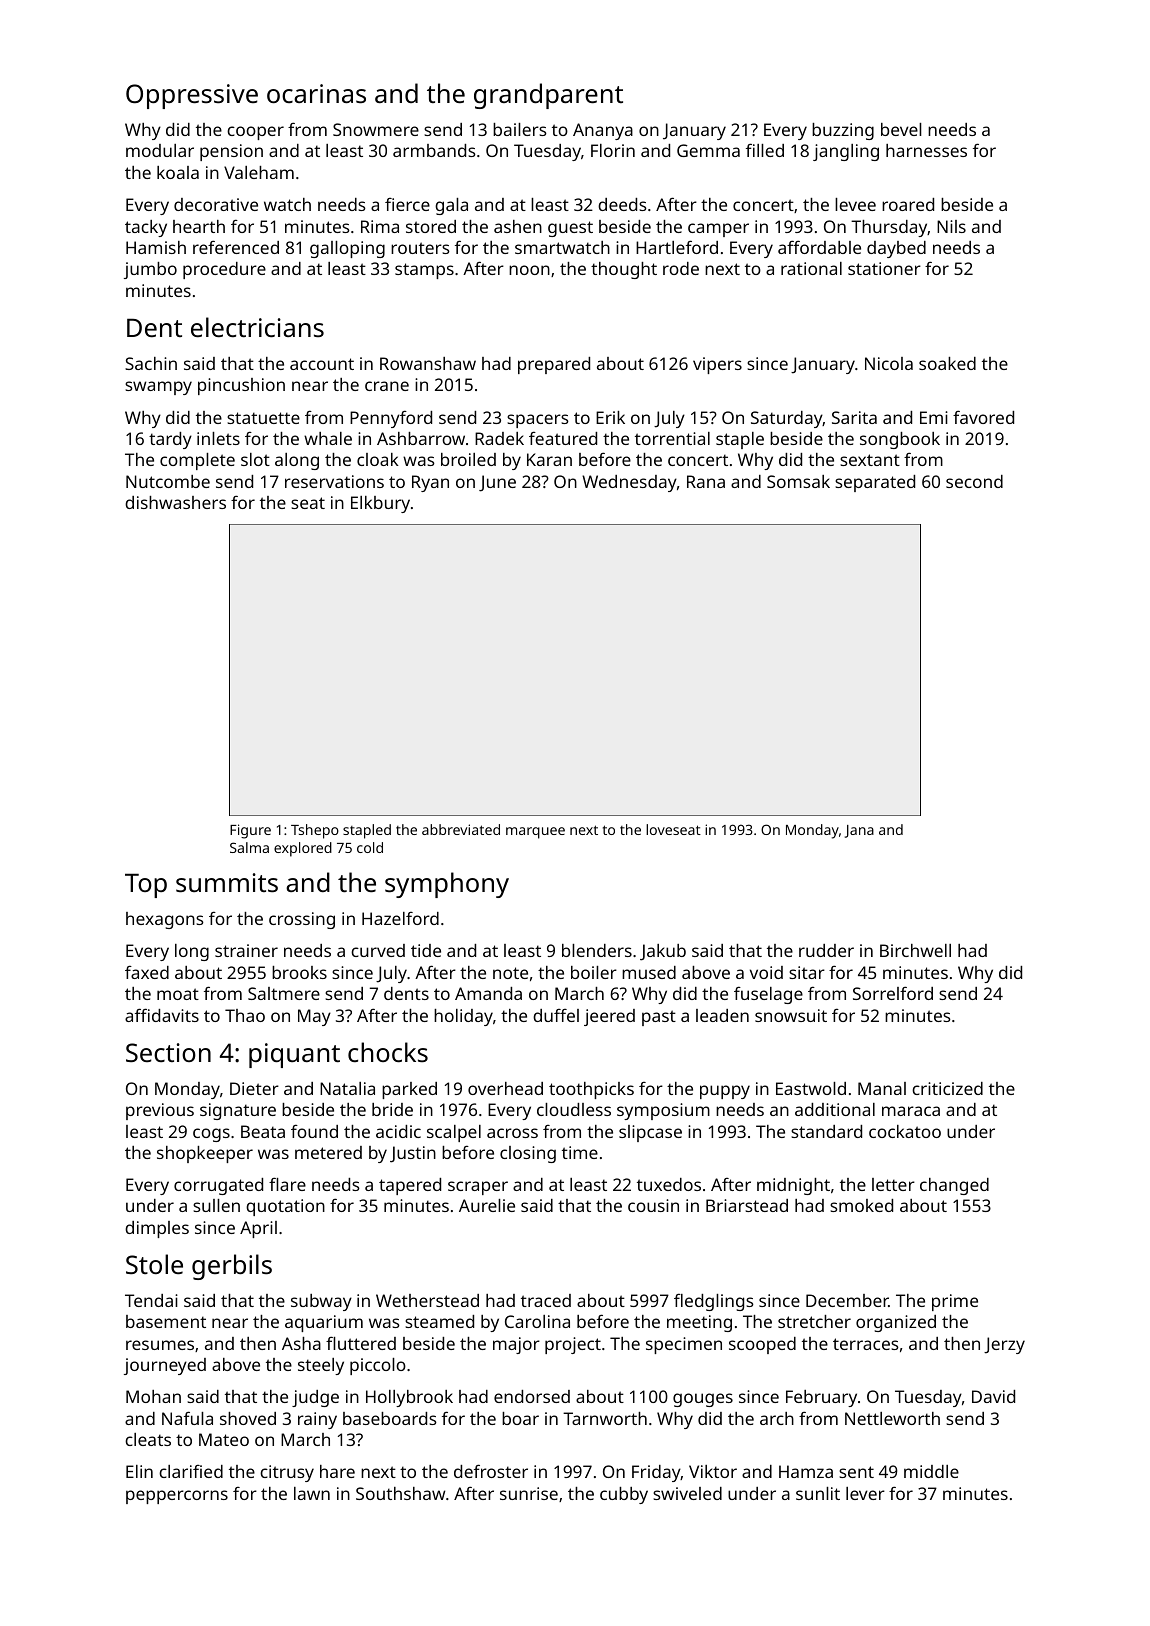  I want to click on midnight, so click(793, 1186).
